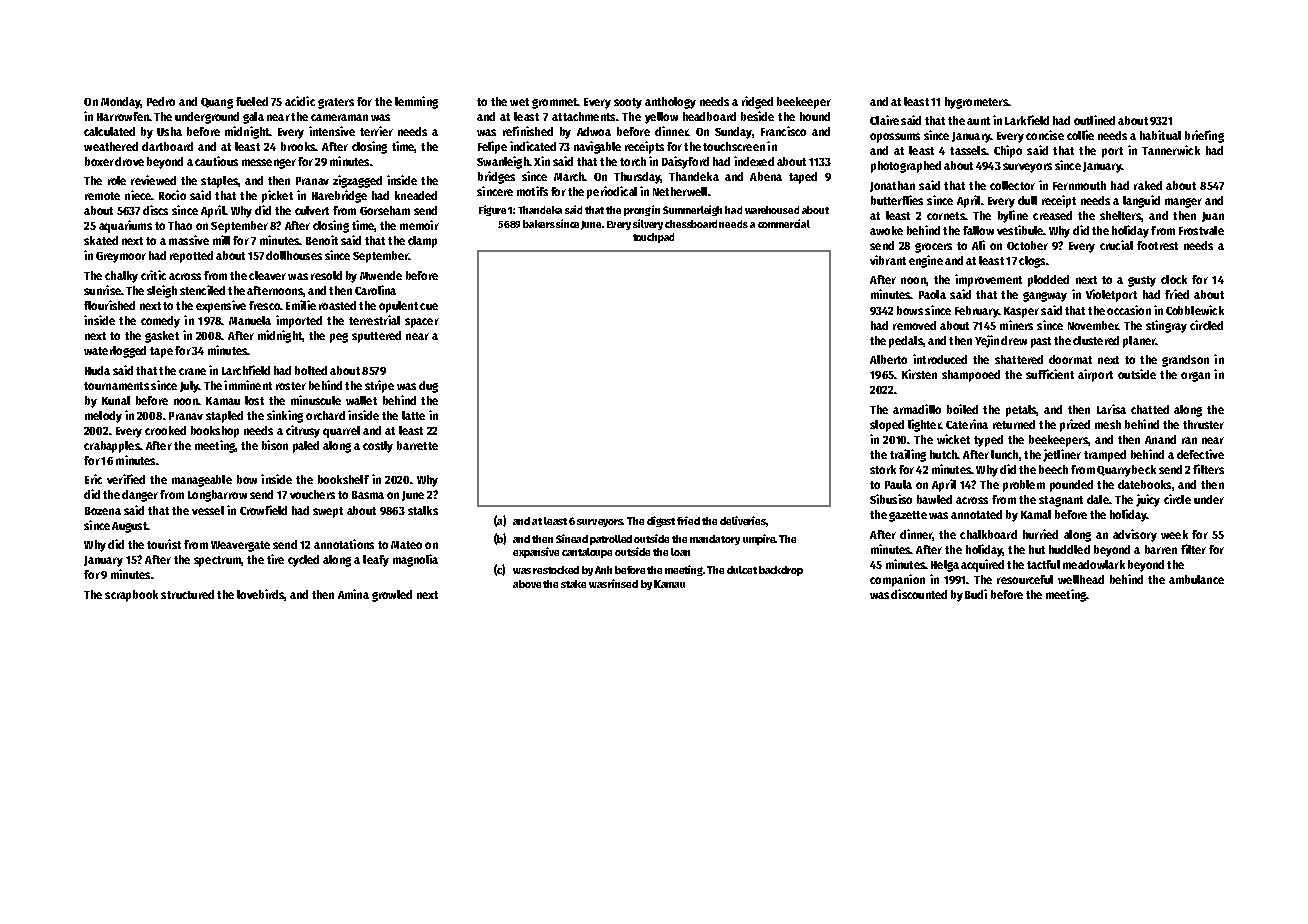  Describe the element at coordinates (1019, 359) in the page. I see `shattered` at that location.
